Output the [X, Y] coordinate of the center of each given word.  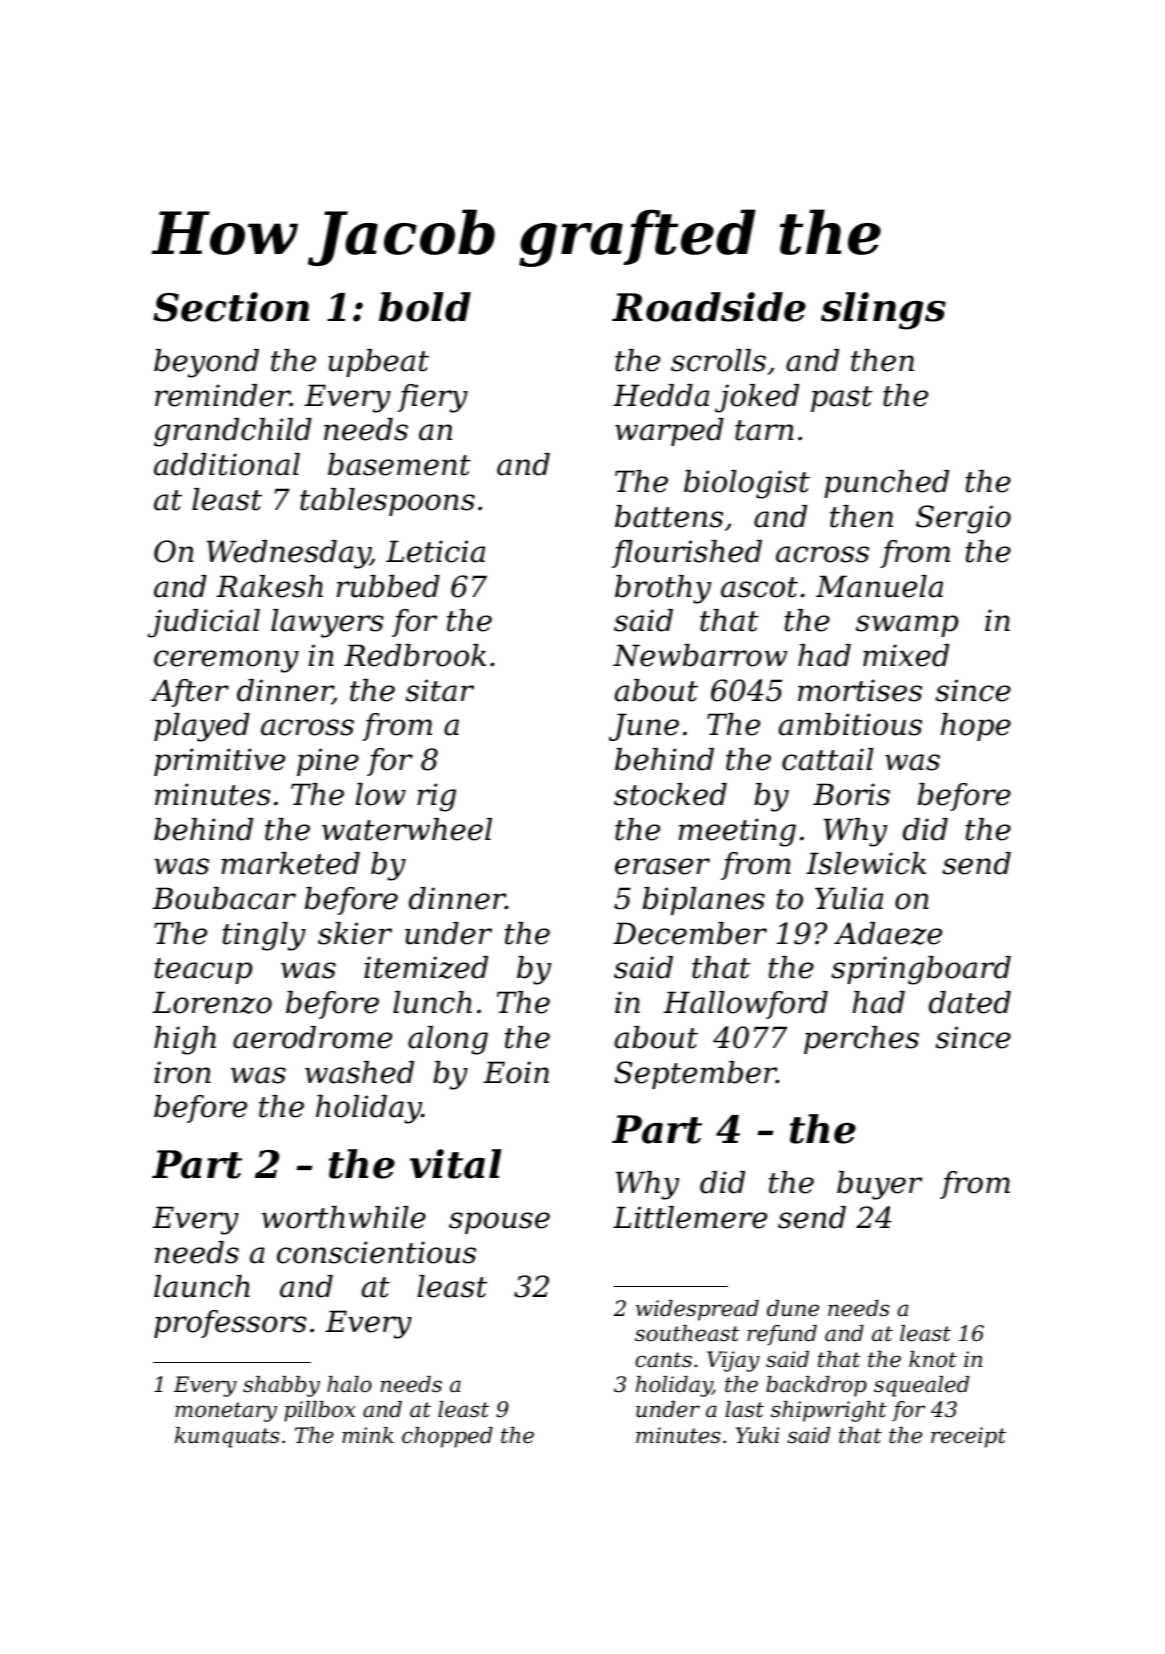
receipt [968, 1437]
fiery [433, 398]
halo [349, 1384]
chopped [447, 1437]
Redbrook [415, 655]
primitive [219, 762]
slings [883, 311]
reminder [222, 395]
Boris [851, 794]
